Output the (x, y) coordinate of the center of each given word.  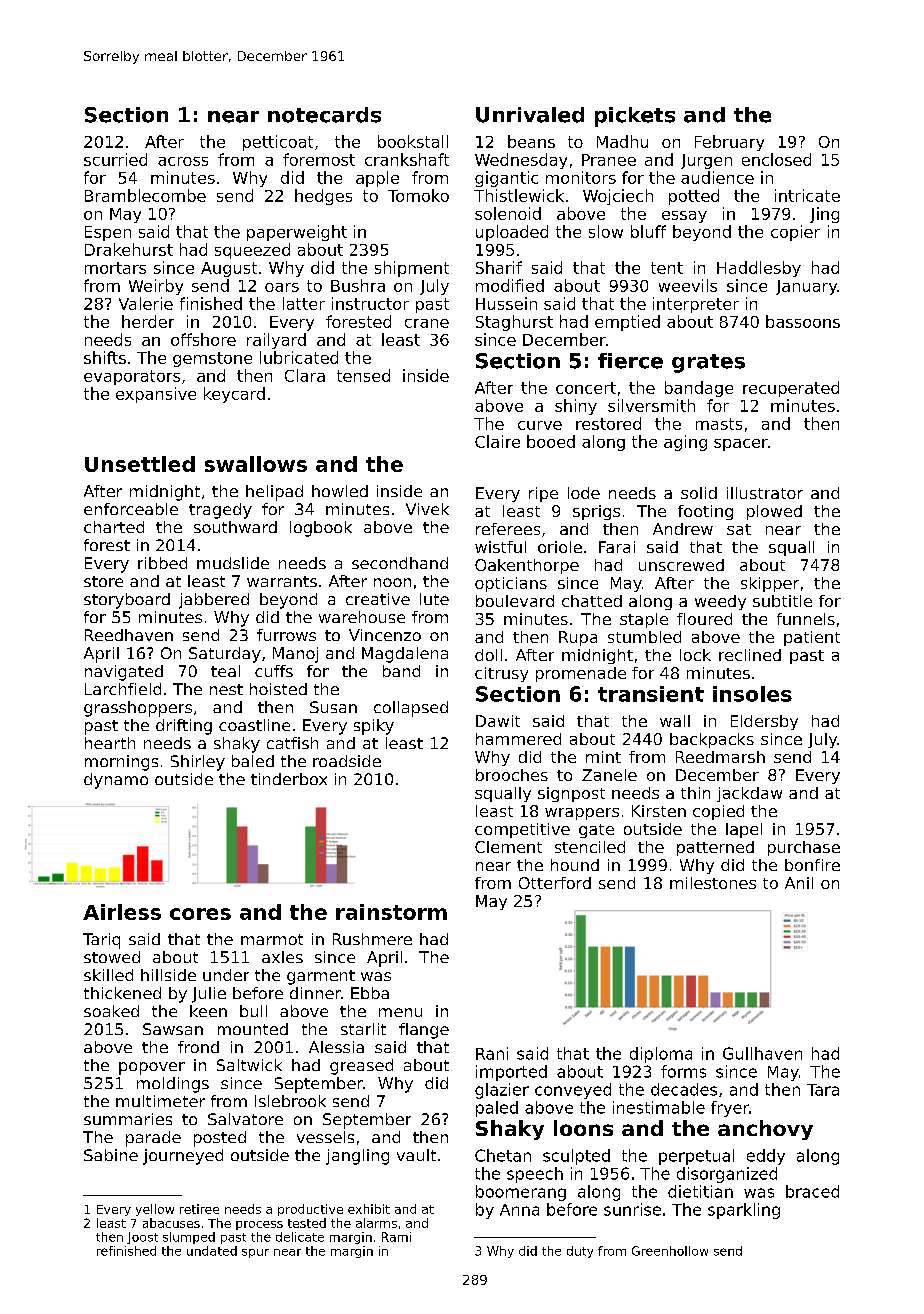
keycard (234, 395)
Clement (508, 847)
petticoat (278, 143)
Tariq (101, 941)
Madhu (622, 141)
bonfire (812, 865)
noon (392, 582)
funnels (806, 619)
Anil (799, 883)
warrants (282, 581)
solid (699, 493)
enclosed (776, 159)
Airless (122, 912)
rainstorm (391, 912)
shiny (576, 407)
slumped (189, 1238)
